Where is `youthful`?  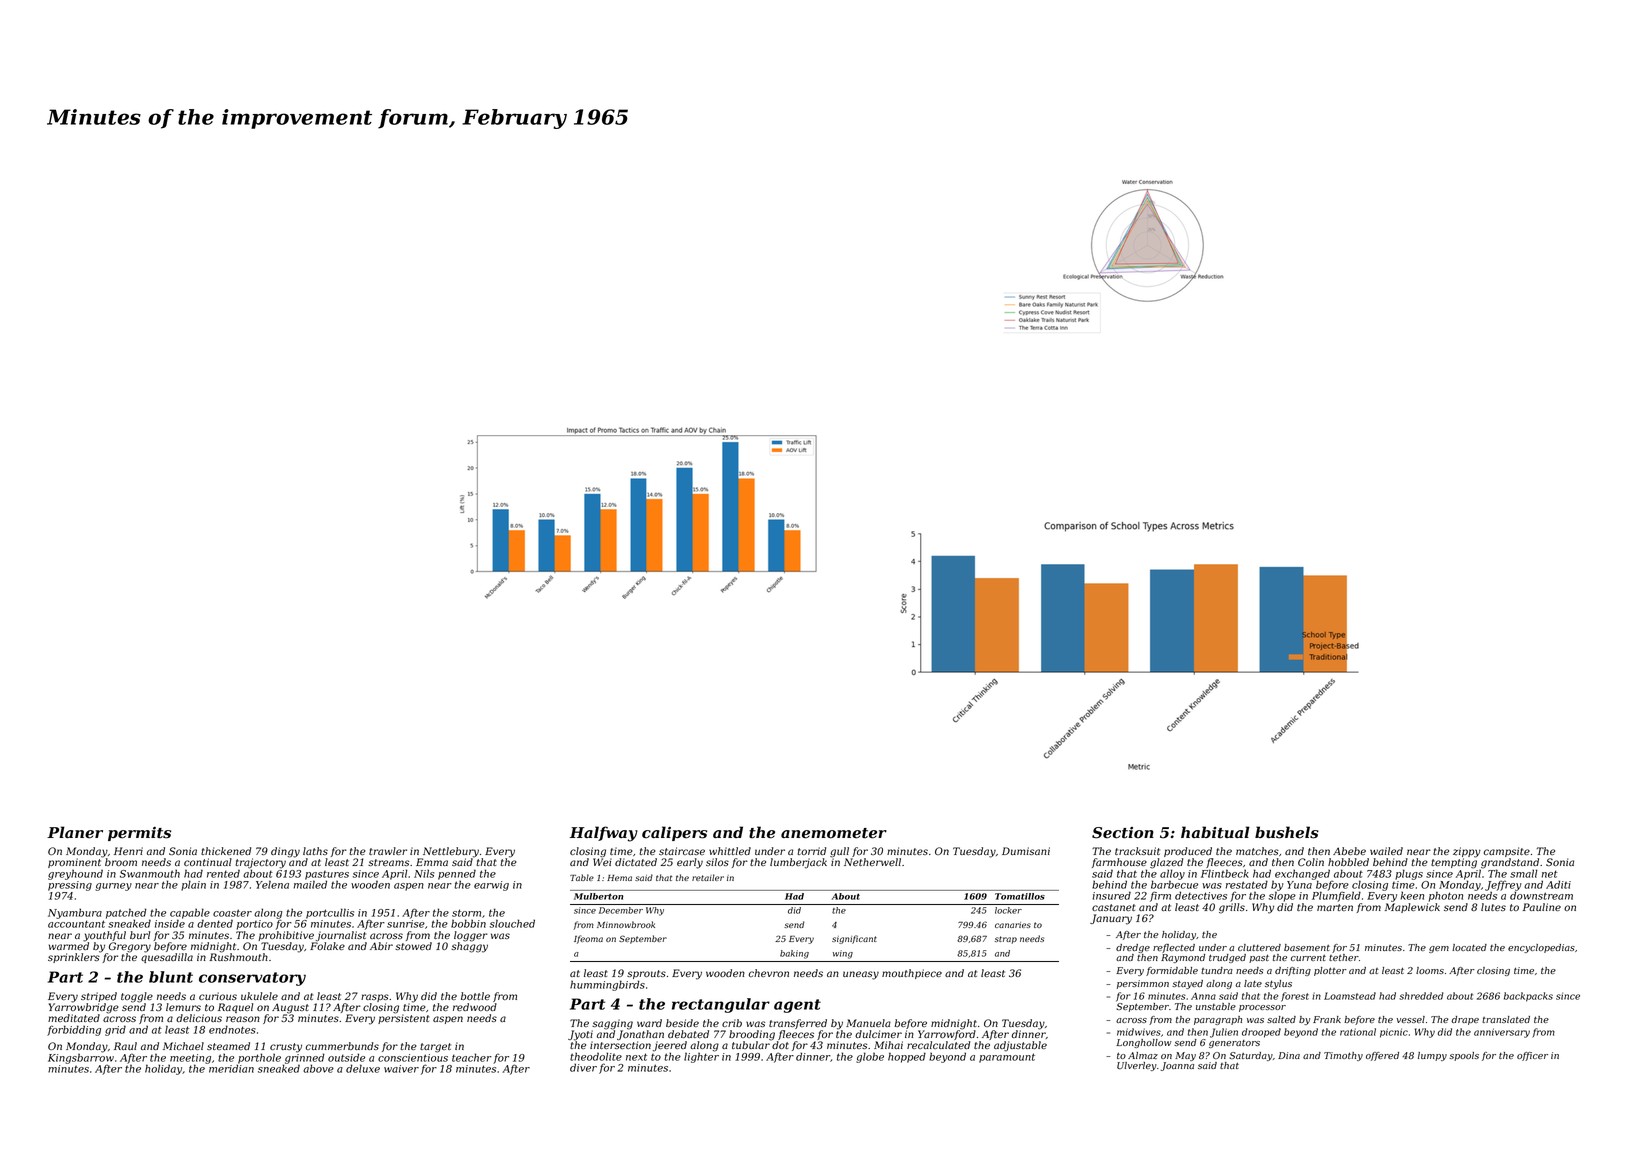
youthful is located at coordinates (104, 936).
